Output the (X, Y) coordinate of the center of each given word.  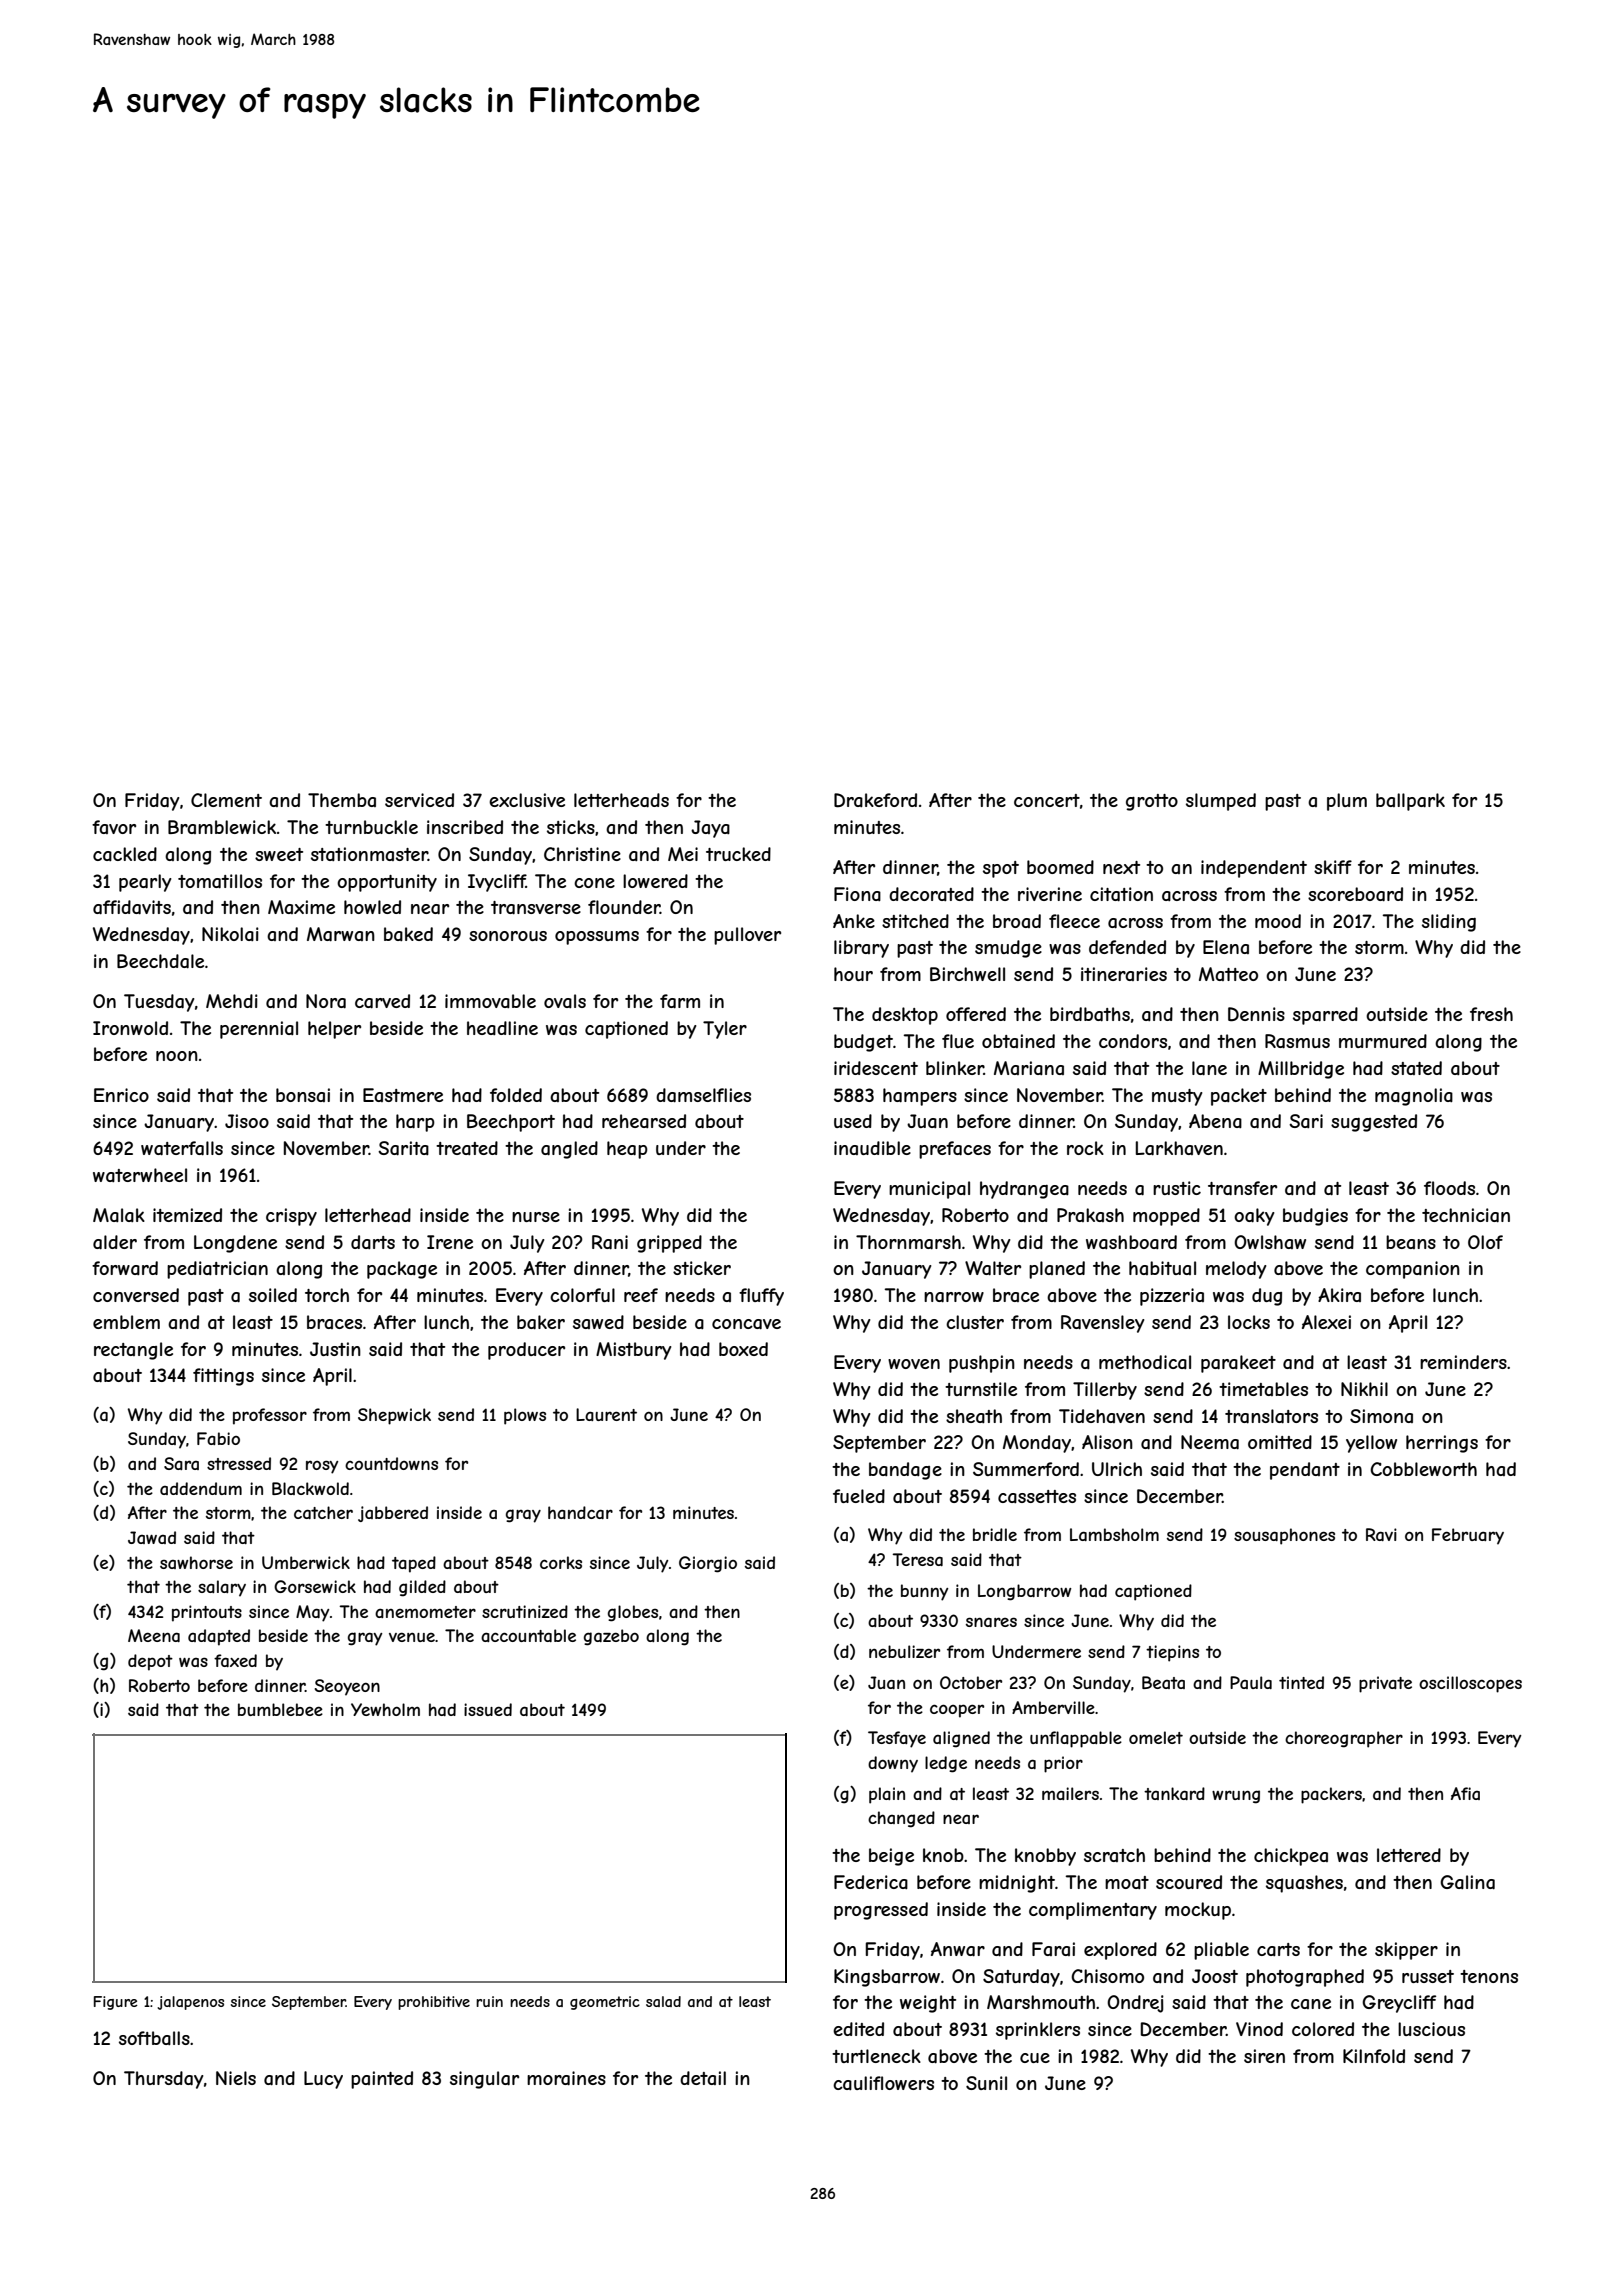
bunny (924, 1592)
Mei (683, 854)
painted (382, 2080)
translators (1271, 1416)
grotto (1152, 802)
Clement (226, 800)
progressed (881, 1911)
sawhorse (196, 1562)
